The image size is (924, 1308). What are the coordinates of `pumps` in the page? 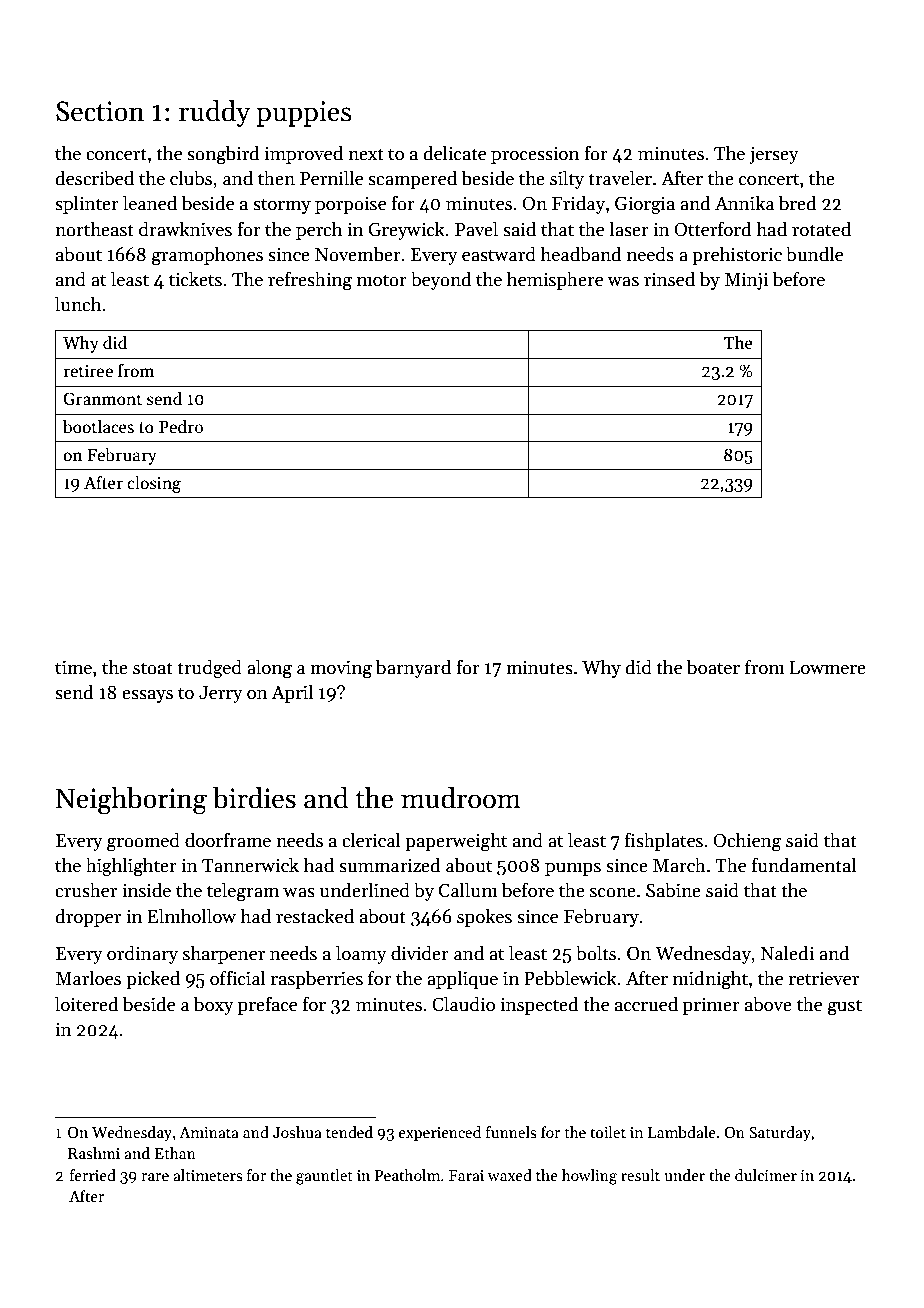 It's located at (573, 869).
